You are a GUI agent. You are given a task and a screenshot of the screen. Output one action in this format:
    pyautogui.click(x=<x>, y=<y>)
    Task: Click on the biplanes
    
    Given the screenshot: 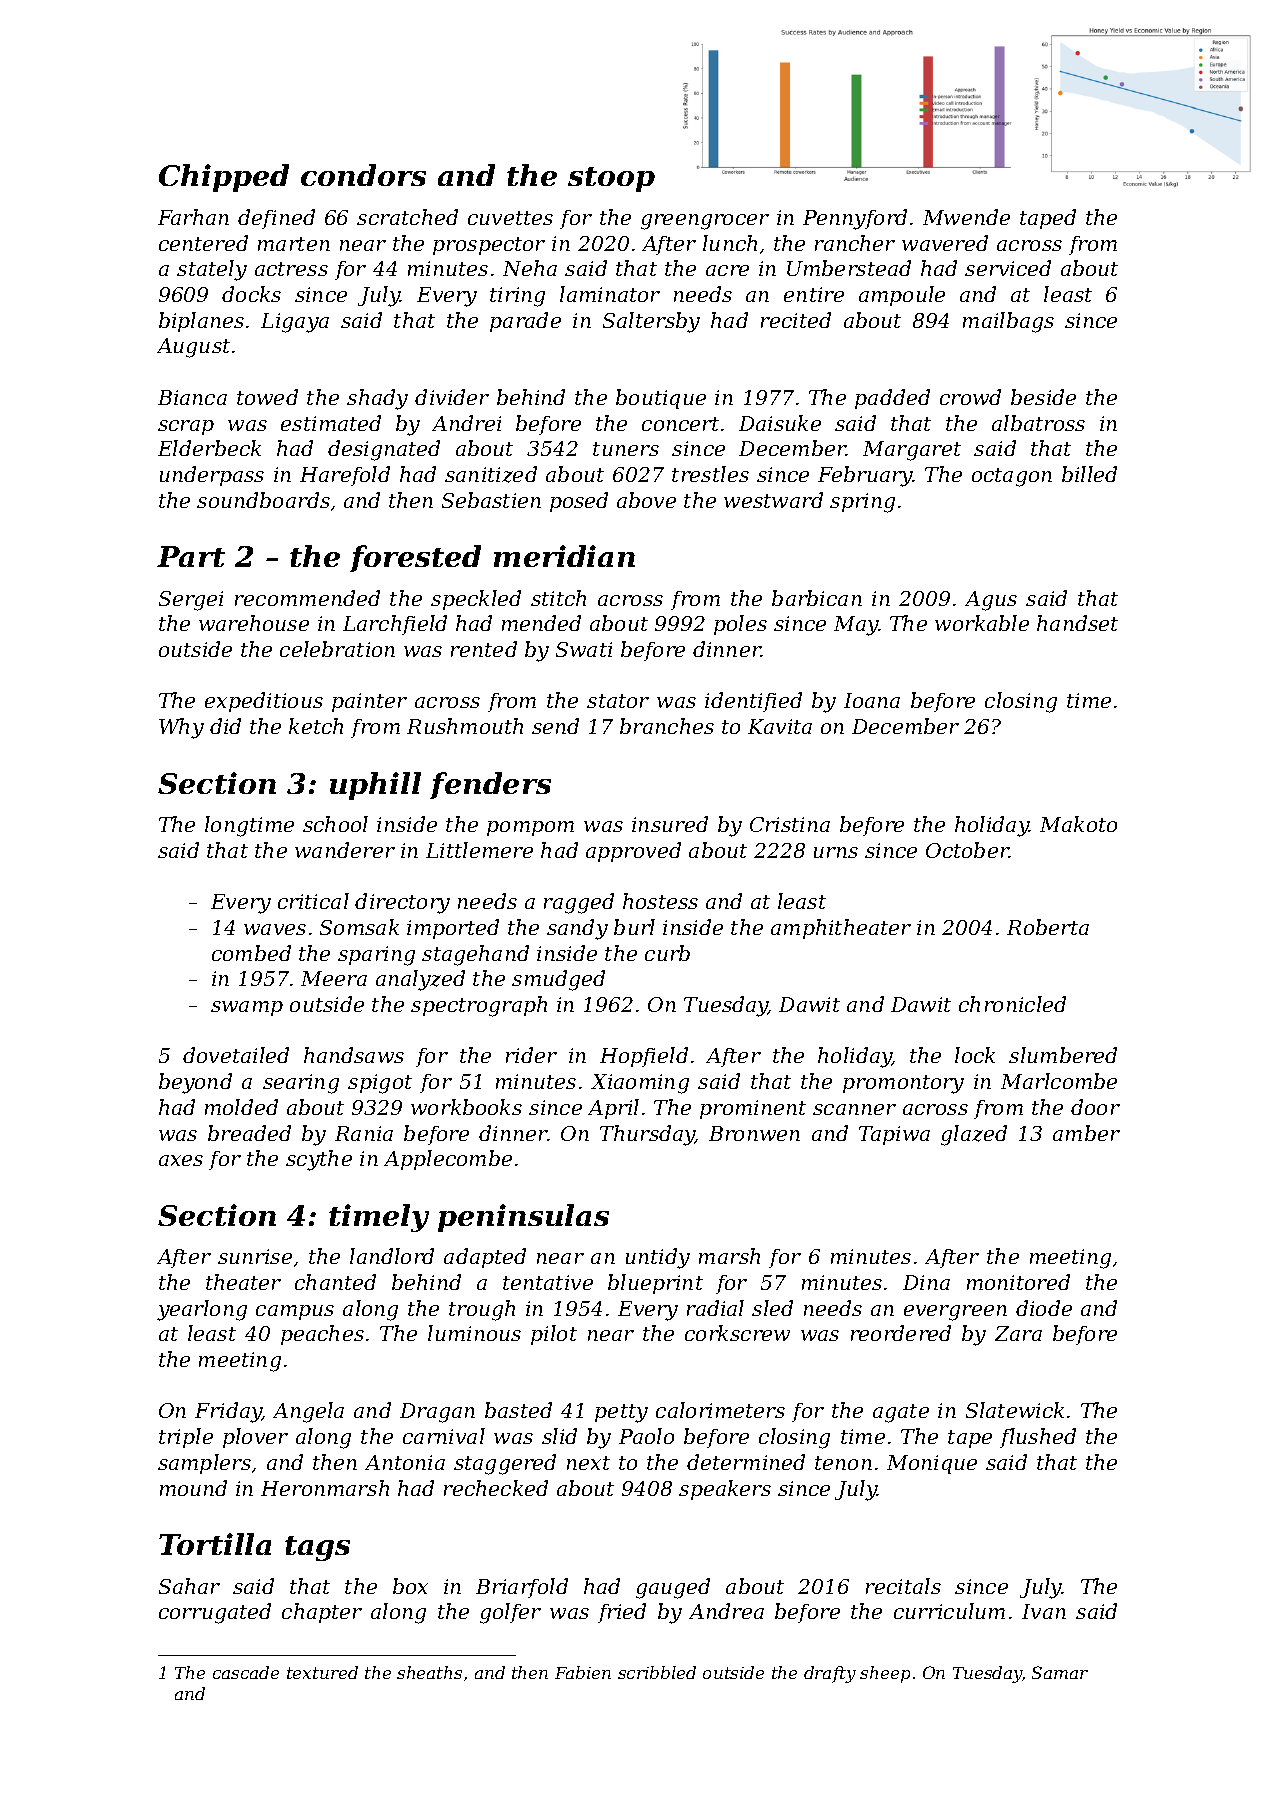 What is the action you would take?
    pyautogui.click(x=201, y=322)
